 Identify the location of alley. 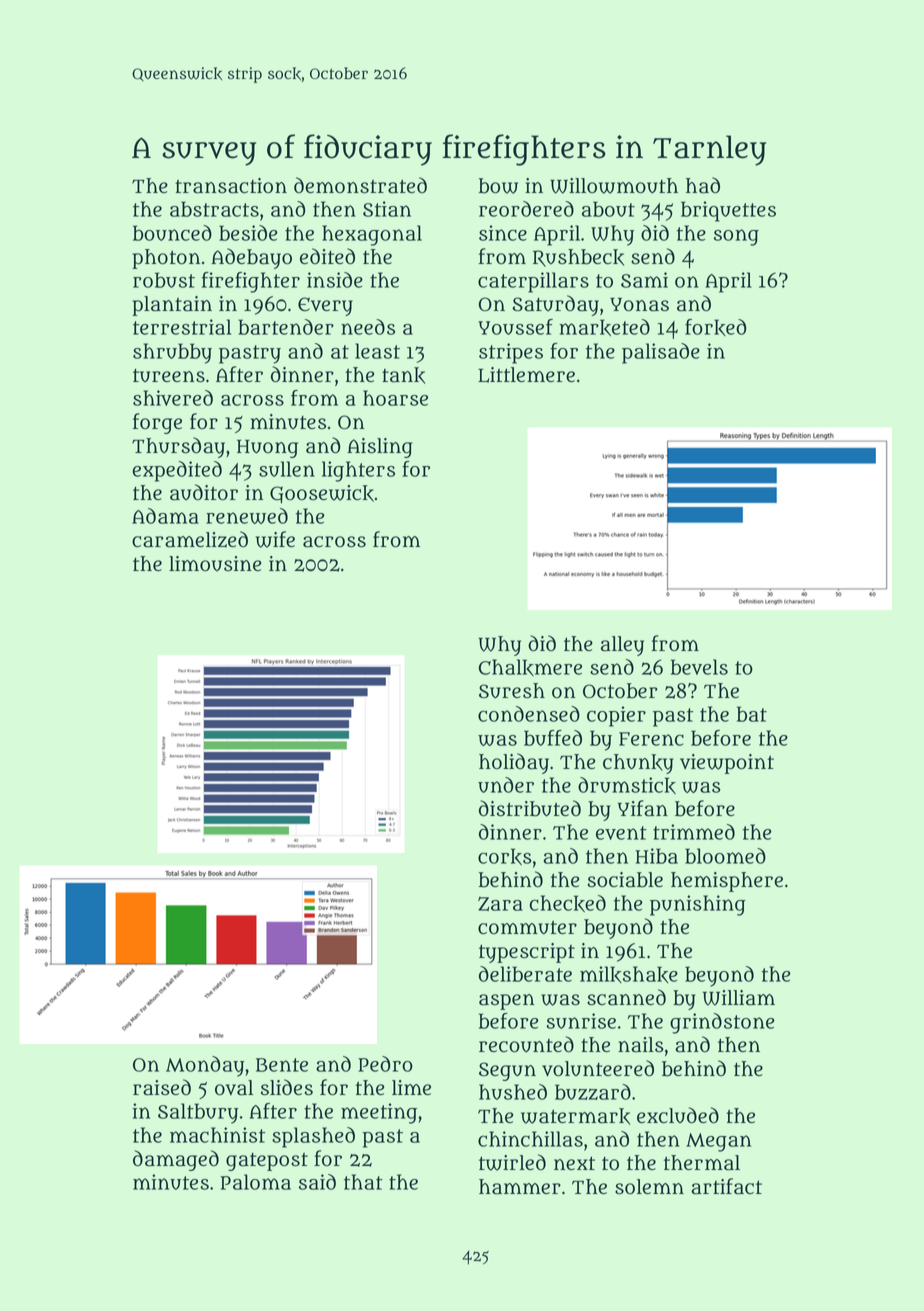
(622, 646).
